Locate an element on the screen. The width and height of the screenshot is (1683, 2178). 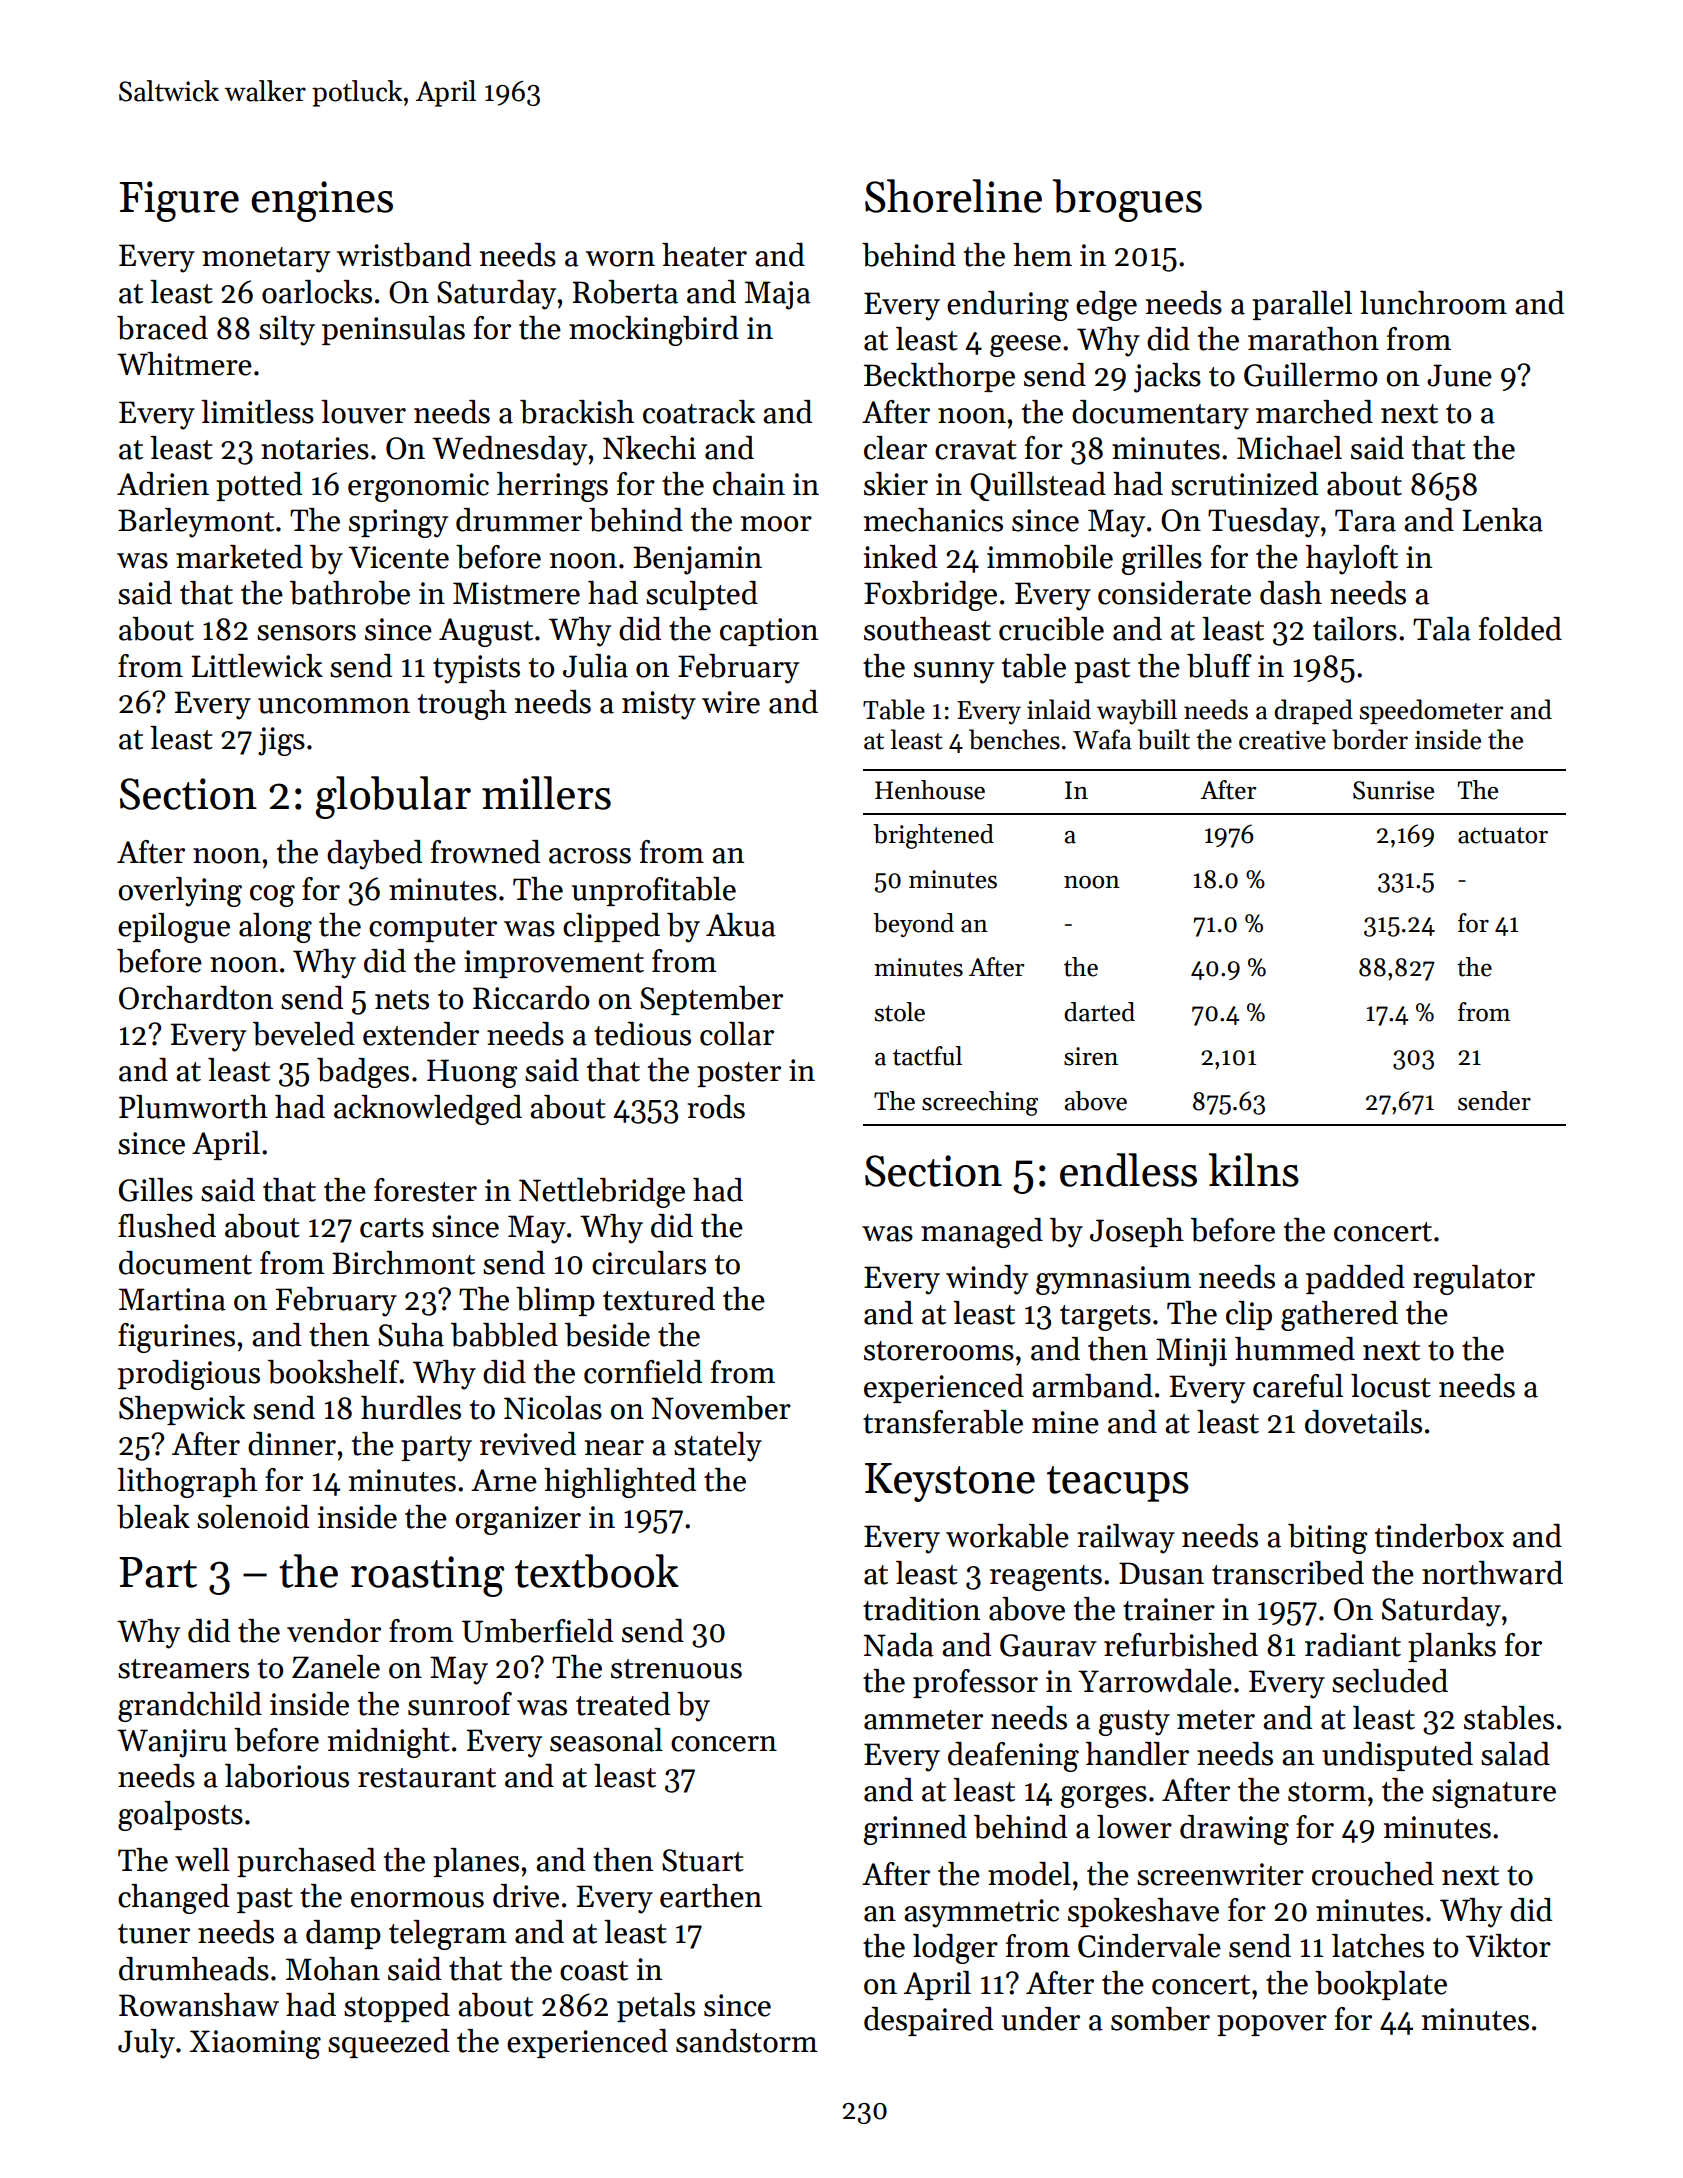
uncommon is located at coordinates (334, 706).
